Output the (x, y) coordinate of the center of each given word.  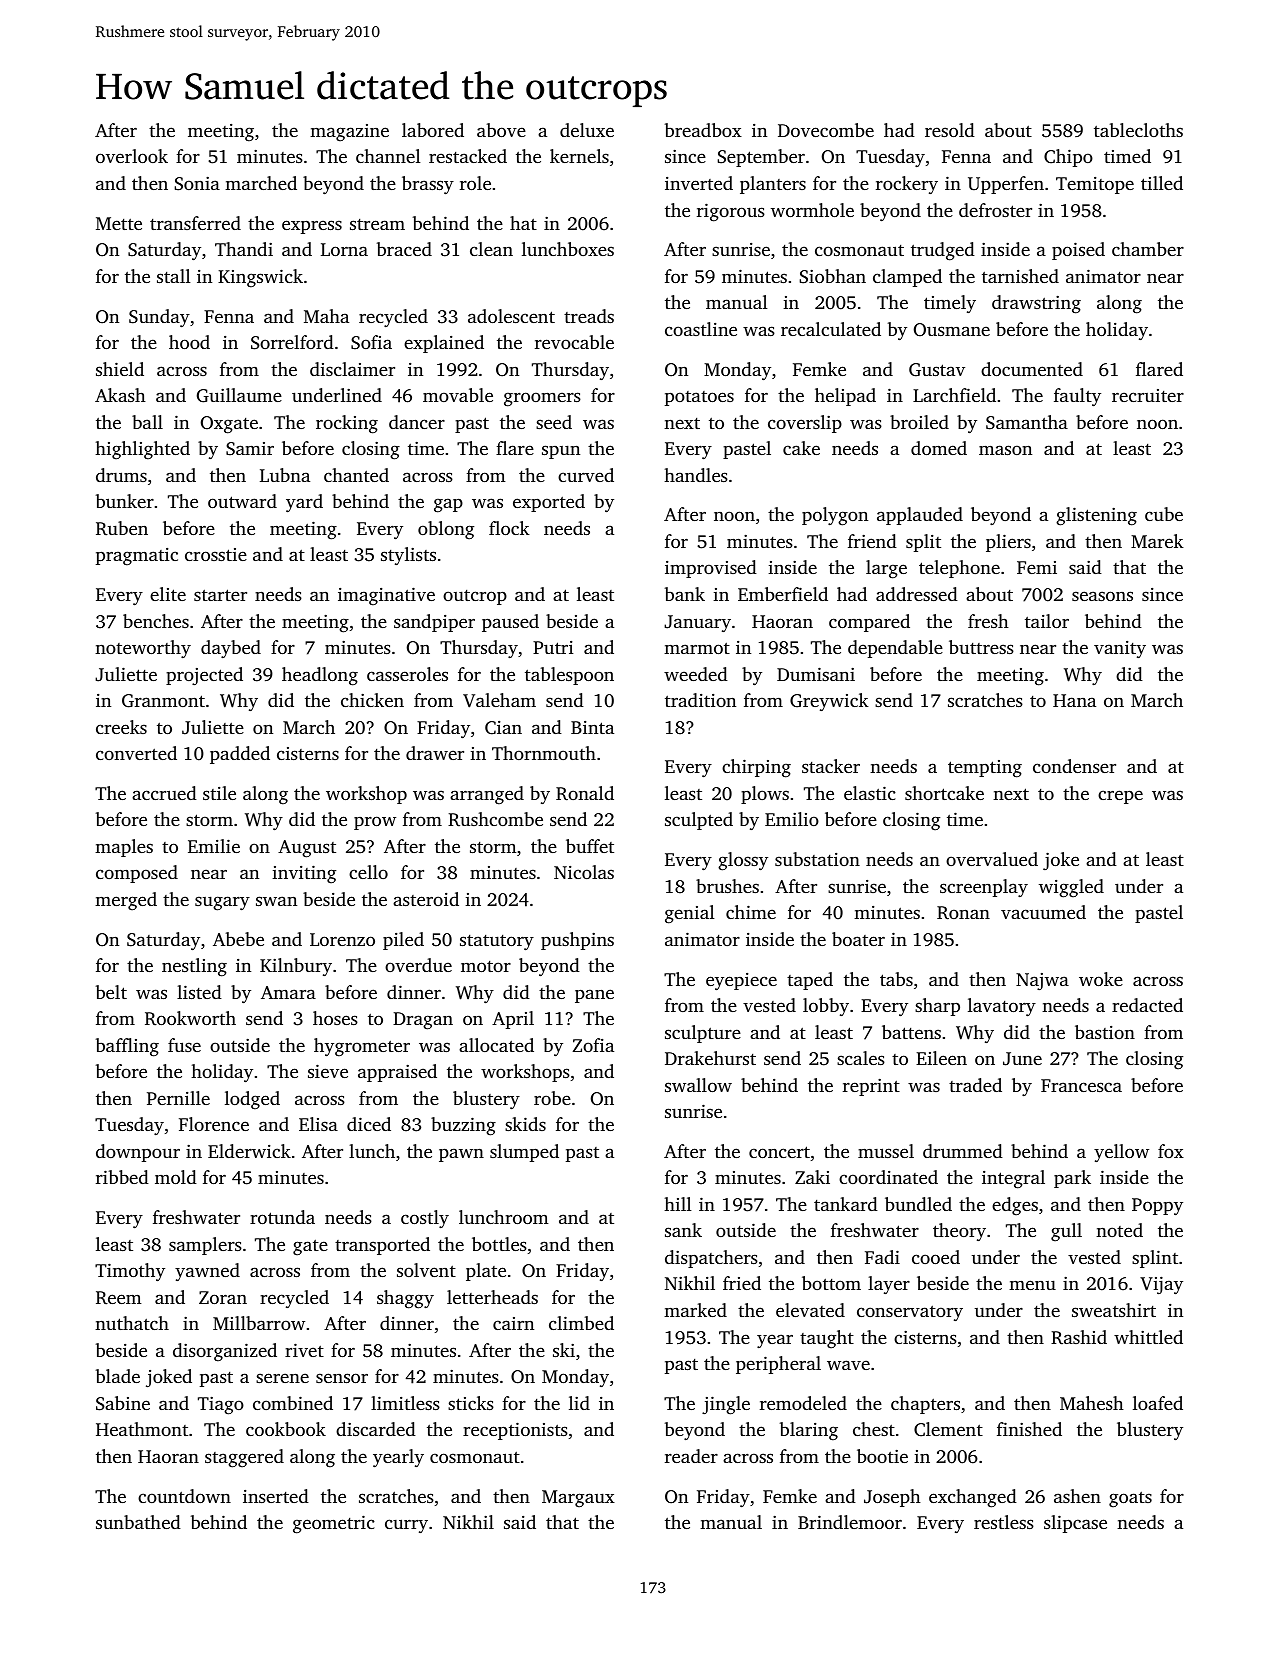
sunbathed (138, 1522)
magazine (349, 132)
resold (950, 130)
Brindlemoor (850, 1522)
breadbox (703, 130)
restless (1004, 1522)
